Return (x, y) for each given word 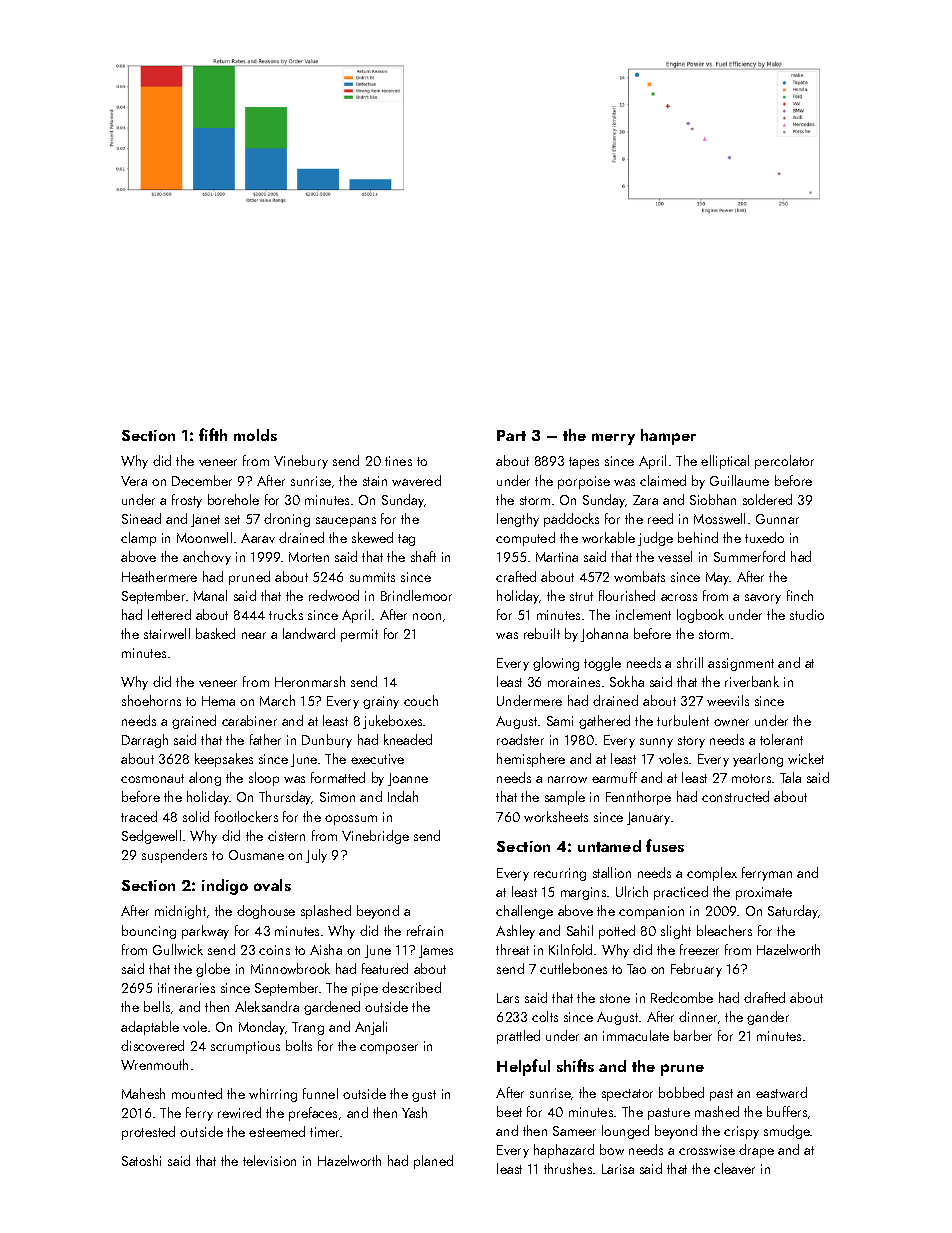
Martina (557, 557)
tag (406, 540)
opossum (351, 820)
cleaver (734, 1168)
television (269, 1160)
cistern (286, 836)
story (691, 742)
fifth (213, 434)
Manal (210, 595)
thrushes (568, 1168)
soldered (767, 499)
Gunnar (777, 519)
